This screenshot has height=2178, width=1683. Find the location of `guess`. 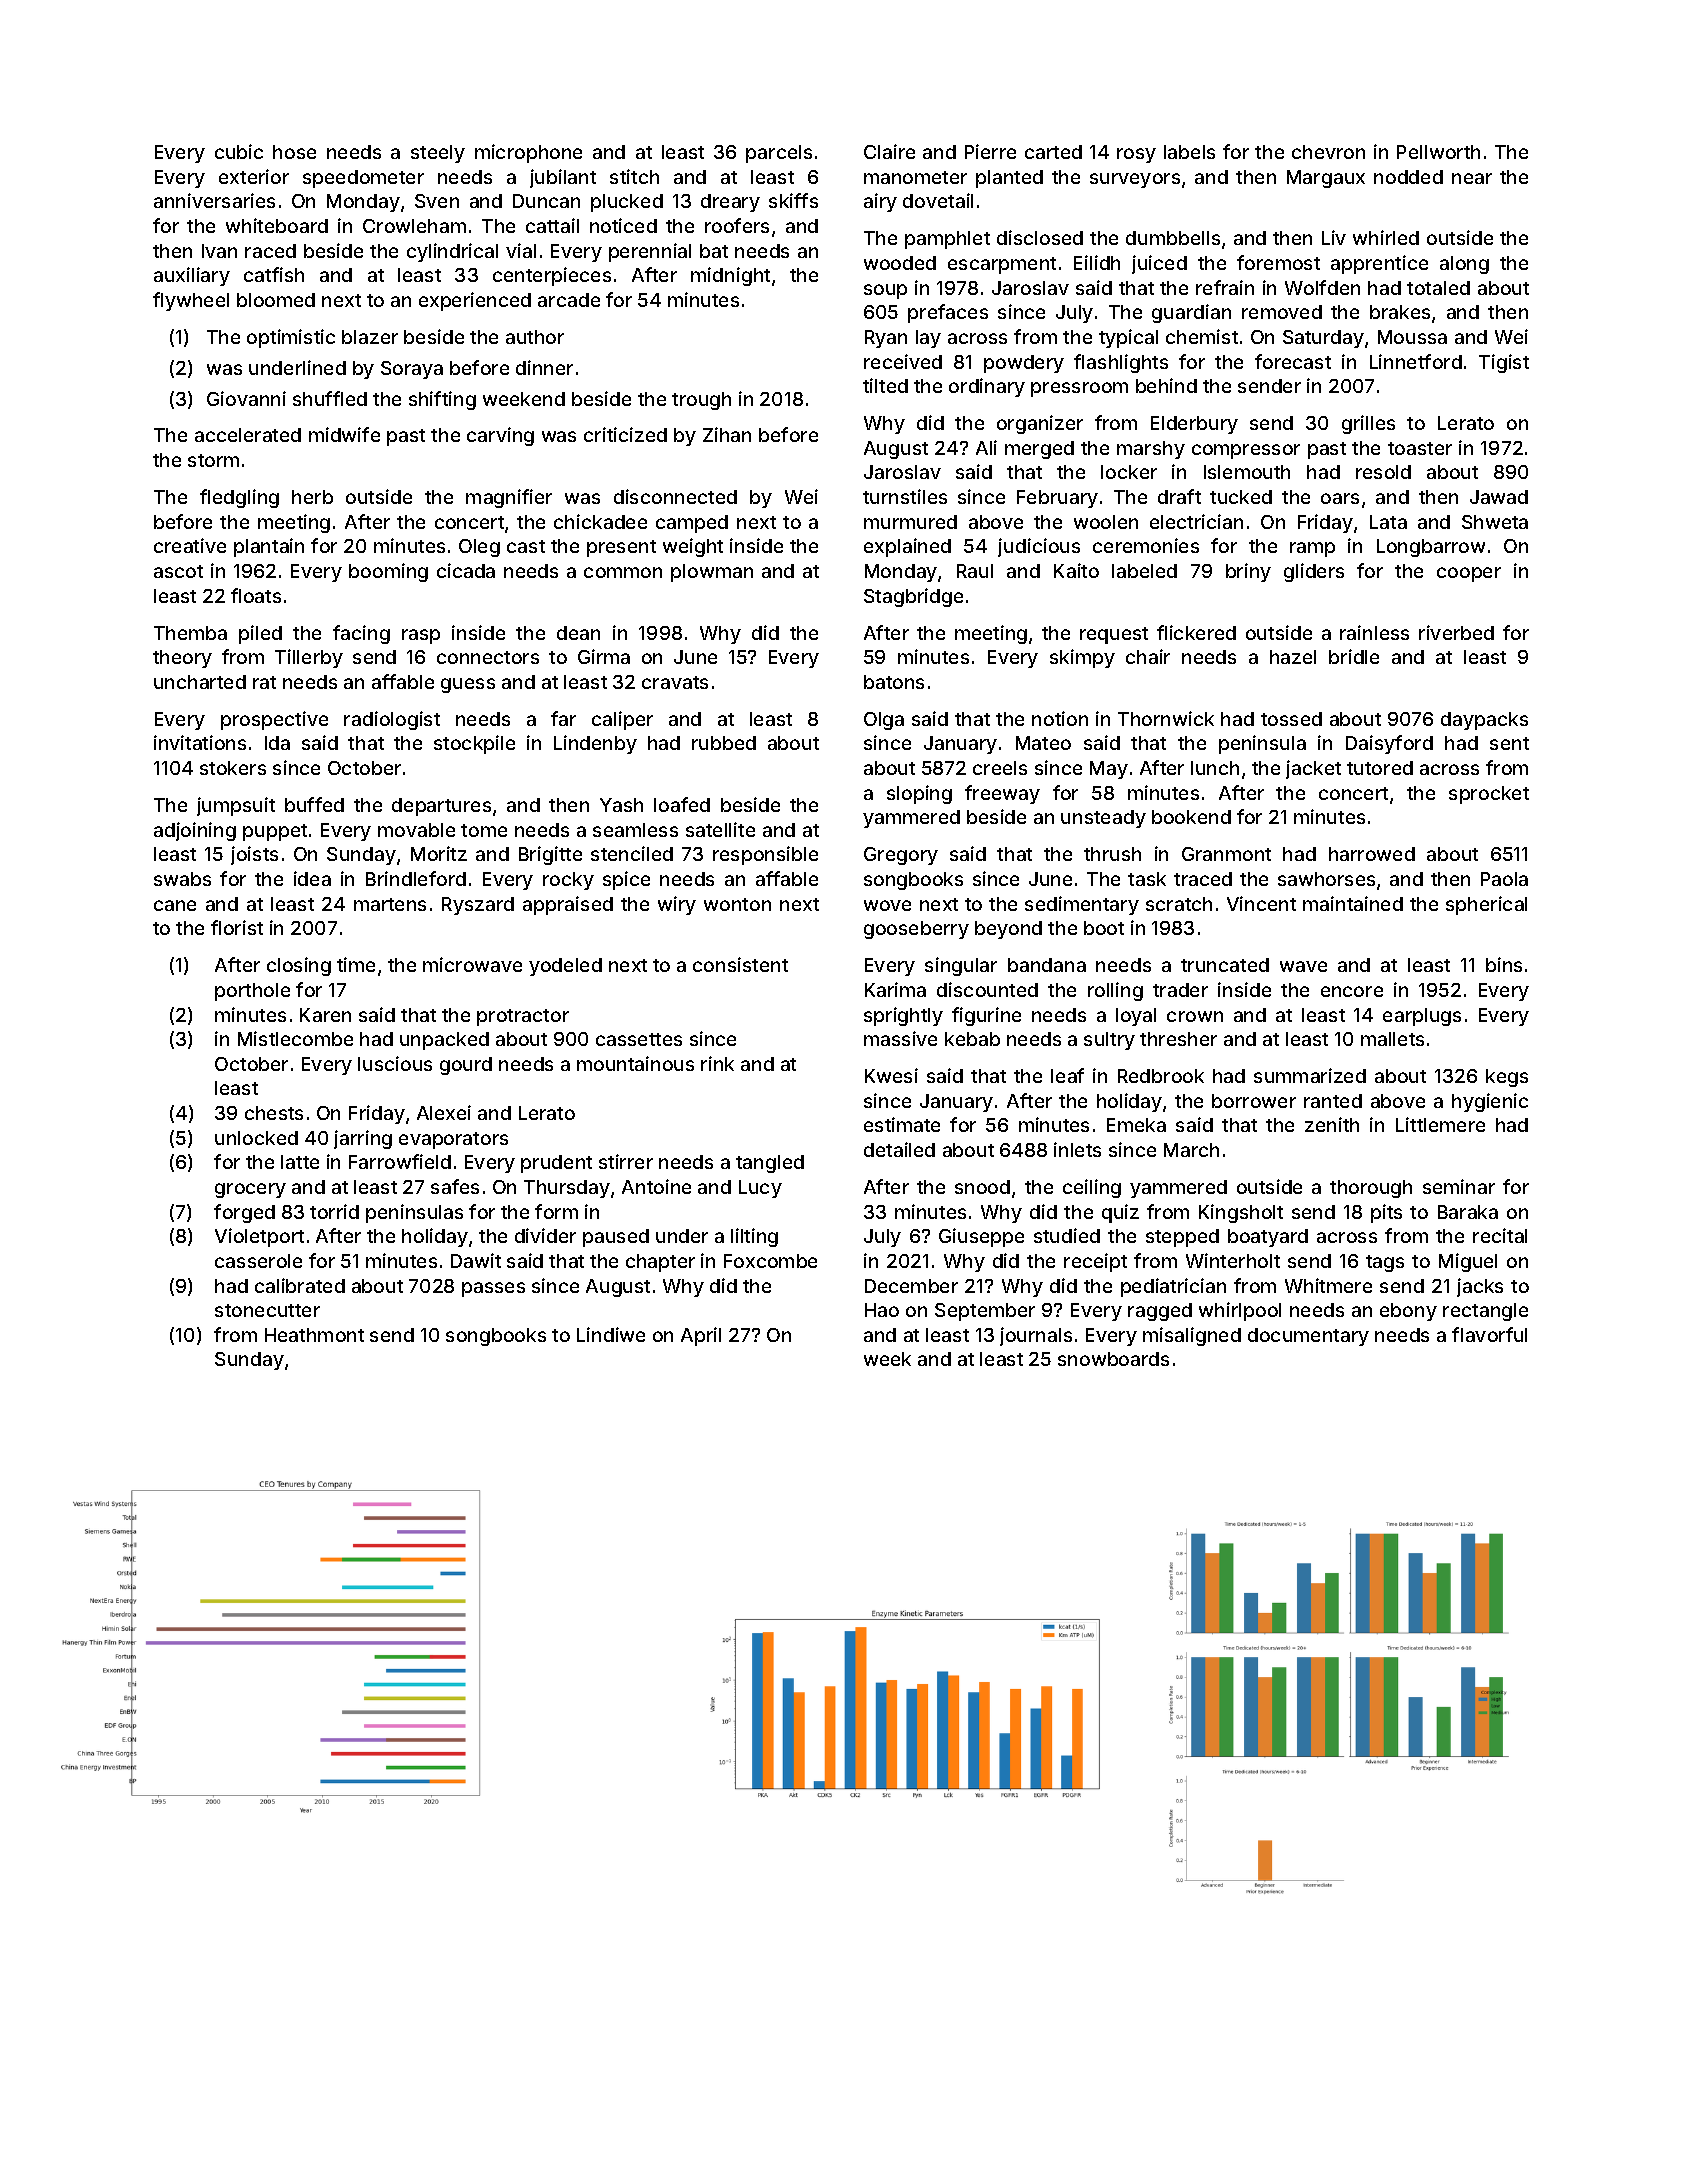

guess is located at coordinates (468, 685).
